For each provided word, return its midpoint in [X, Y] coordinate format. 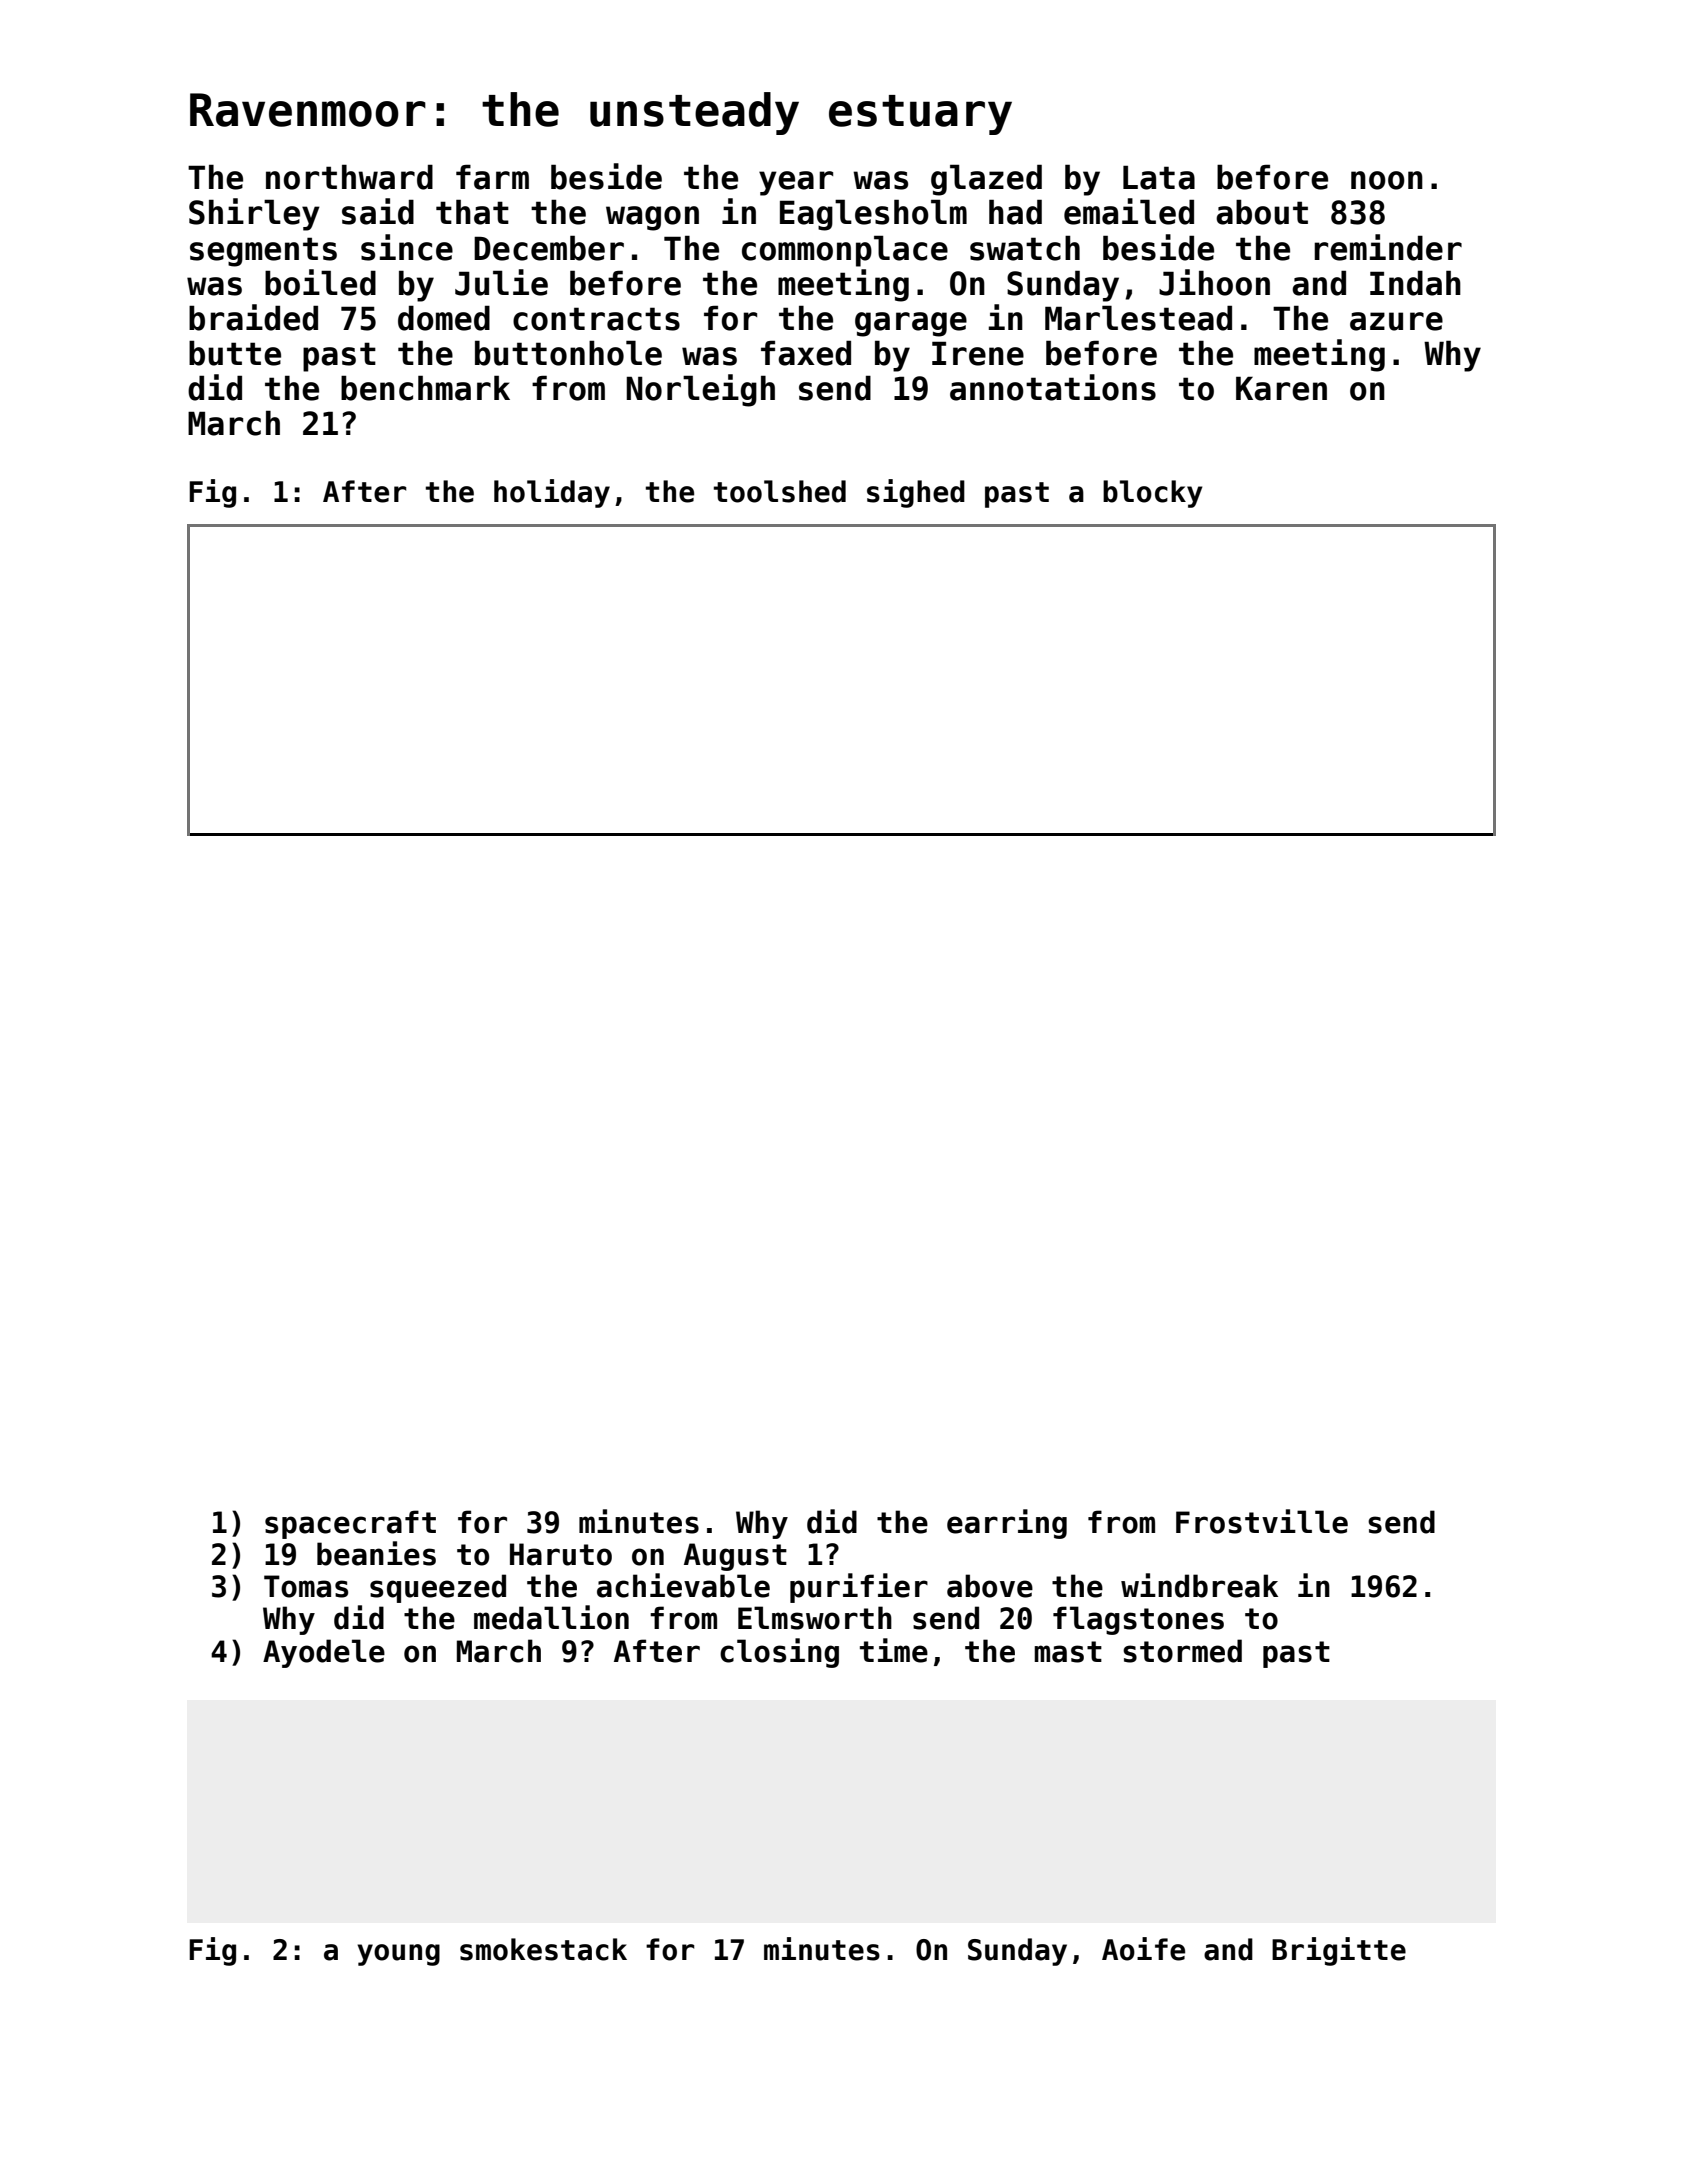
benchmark [425, 388]
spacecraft [350, 1524]
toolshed [780, 491]
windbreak [1199, 1585]
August [735, 1557]
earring [1007, 1524]
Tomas [306, 1586]
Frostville [1262, 1521]
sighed [916, 493]
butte [235, 353]
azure [1396, 321]
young [398, 1955]
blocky [1153, 494]
